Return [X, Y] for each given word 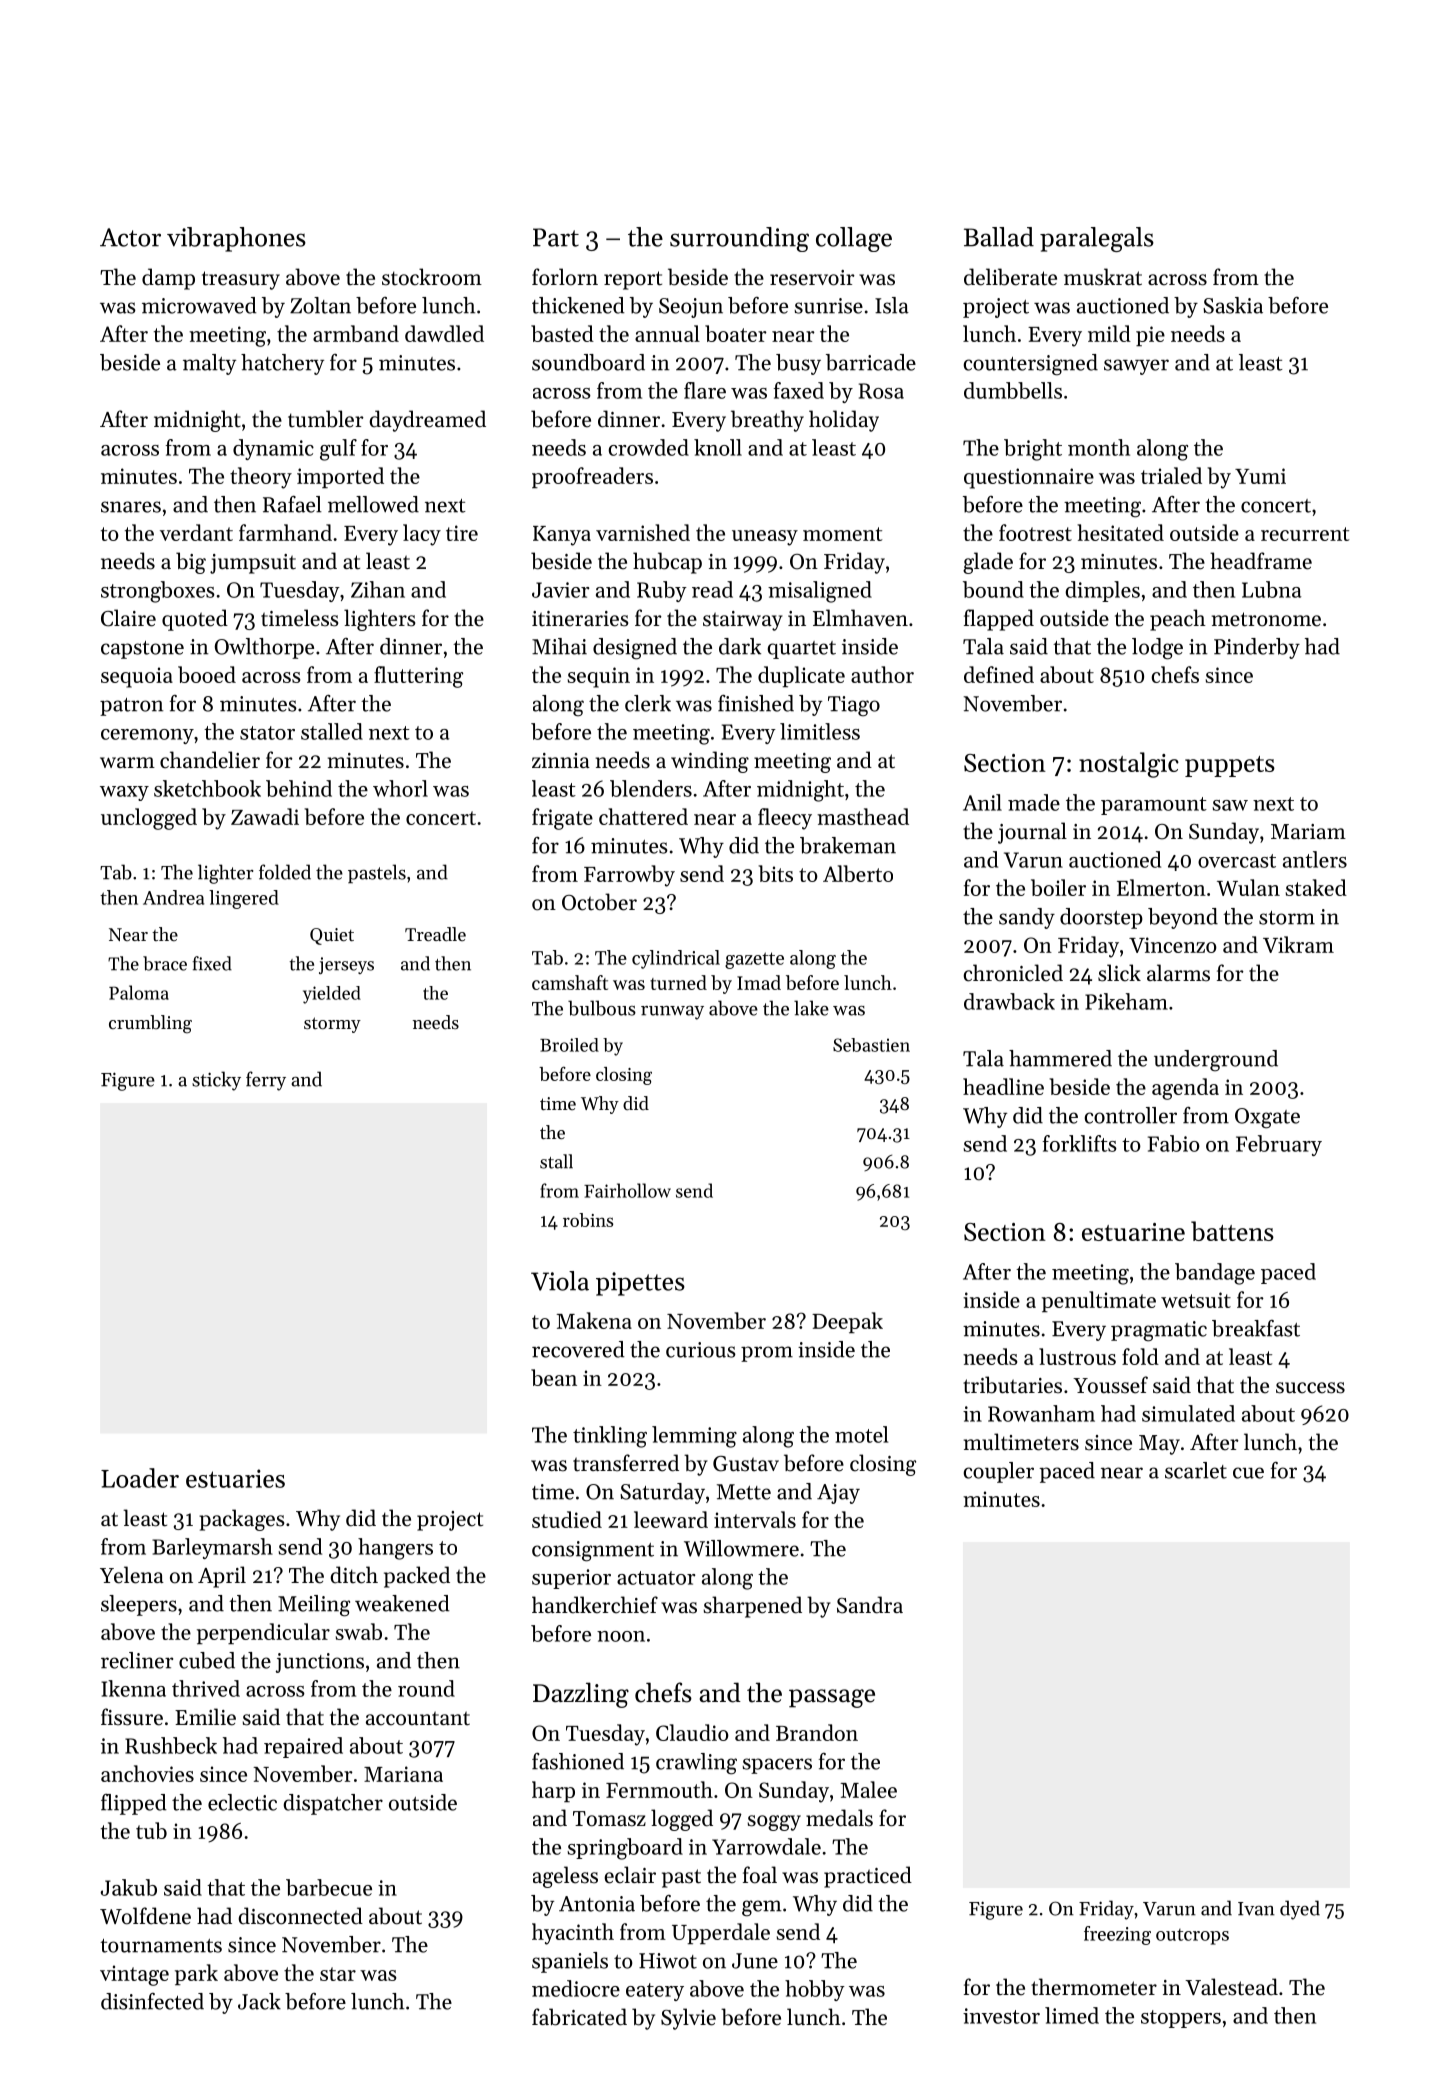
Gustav [746, 1464]
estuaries [235, 1478]
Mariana [403, 1774]
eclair [630, 1875]
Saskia [1233, 305]
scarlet [1196, 1470]
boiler [1058, 887]
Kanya [562, 536]
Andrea [173, 897]
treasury [241, 280]
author [882, 674]
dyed [1300, 1910]
